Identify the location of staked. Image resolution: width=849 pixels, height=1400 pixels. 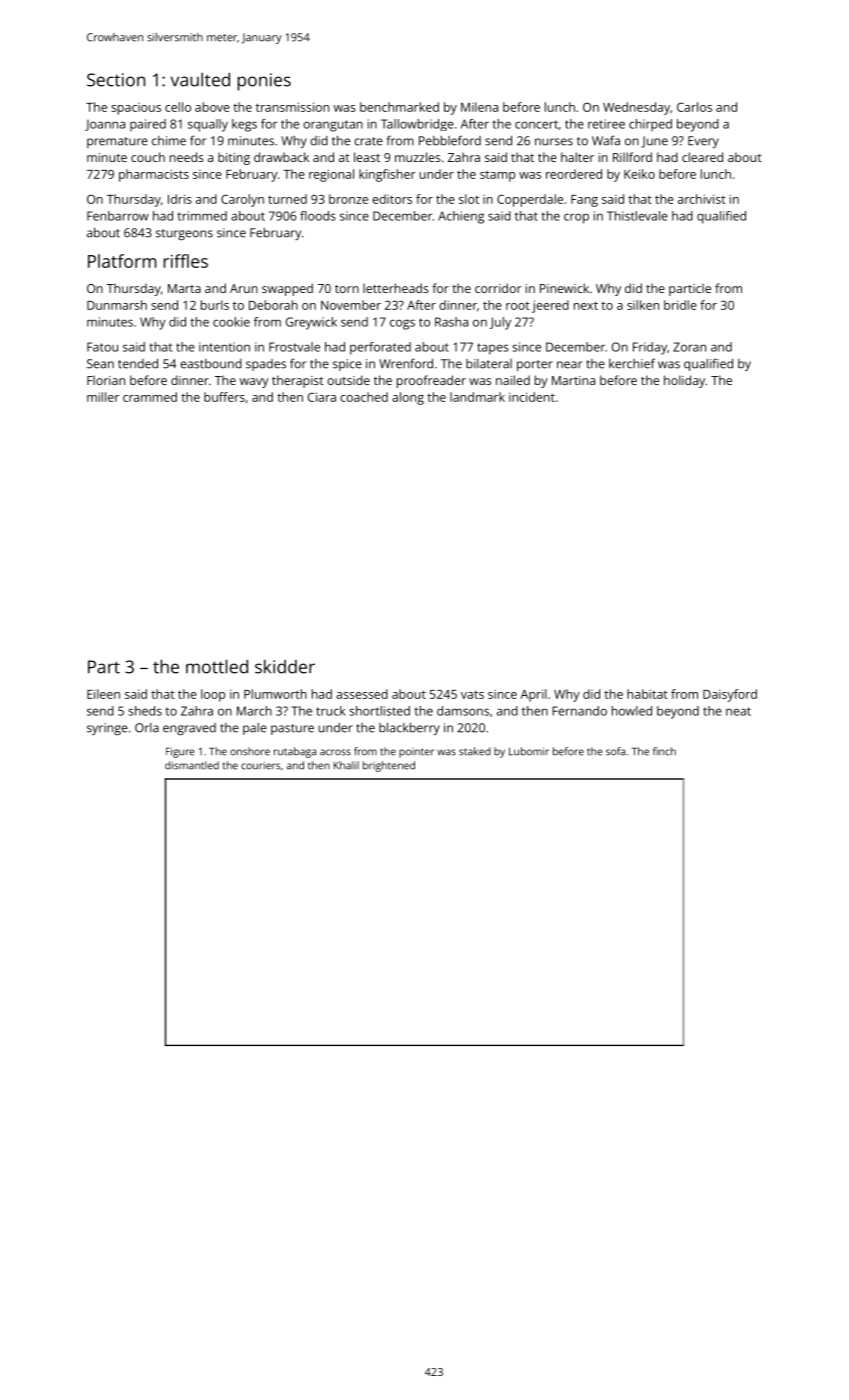
(475, 751).
